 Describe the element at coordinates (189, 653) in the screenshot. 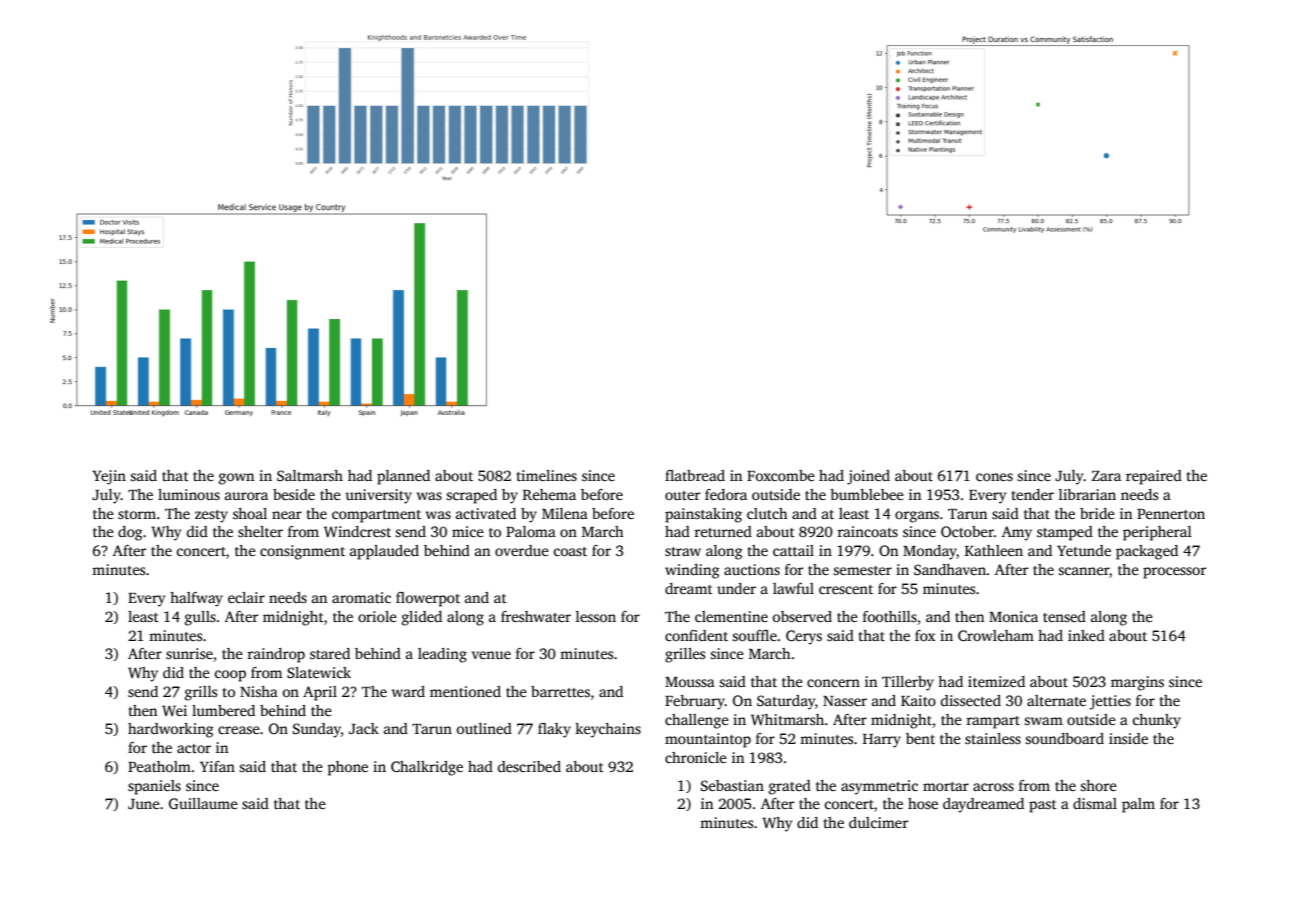

I see `sunrise` at that location.
